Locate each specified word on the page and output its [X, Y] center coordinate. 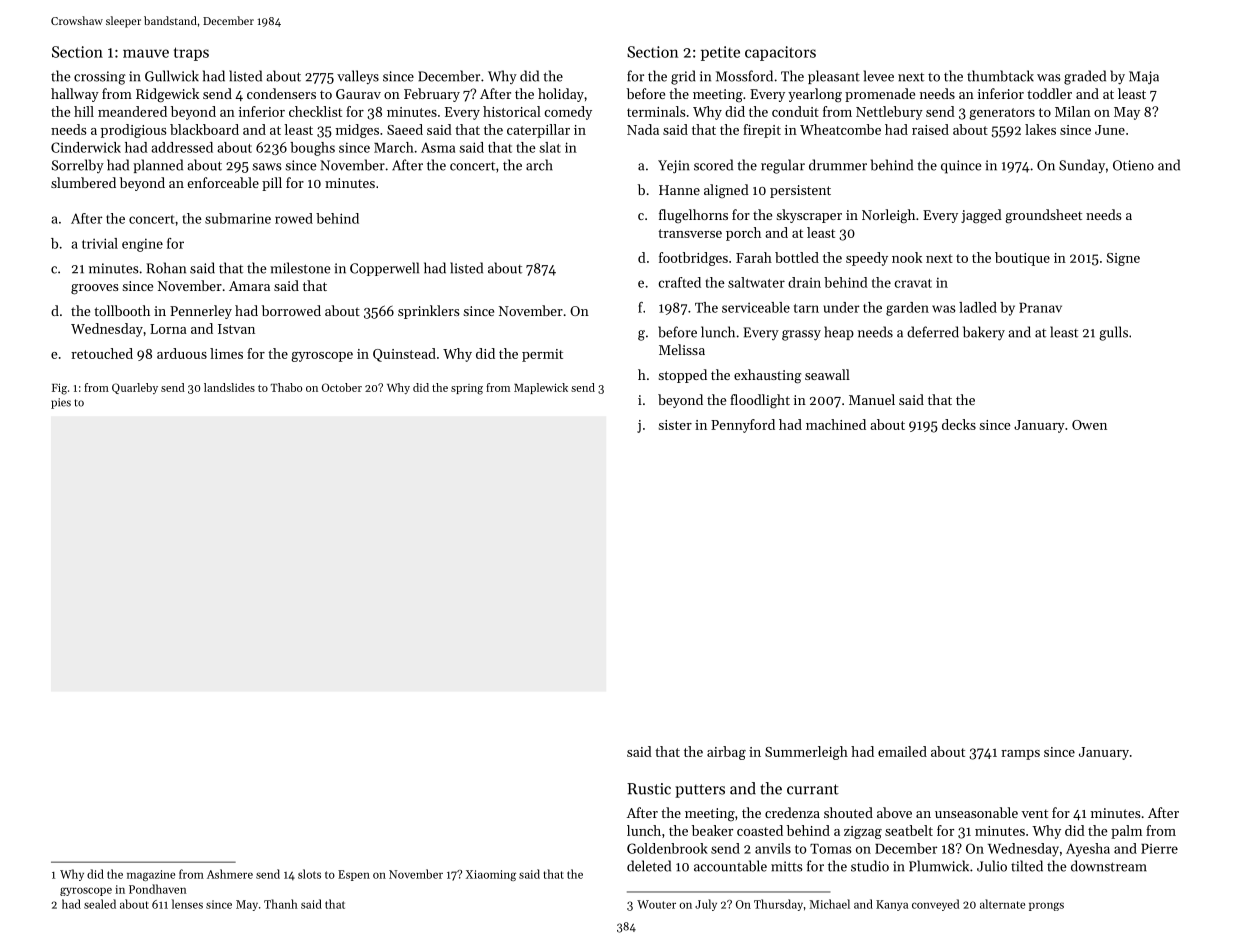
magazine [151, 875]
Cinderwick [86, 147]
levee [879, 76]
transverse [690, 233]
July [706, 905]
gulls [1113, 333]
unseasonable [976, 812]
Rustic [649, 789]
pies [61, 403]
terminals [656, 111]
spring [467, 389]
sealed [100, 904]
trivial [100, 243]
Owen [1089, 425]
